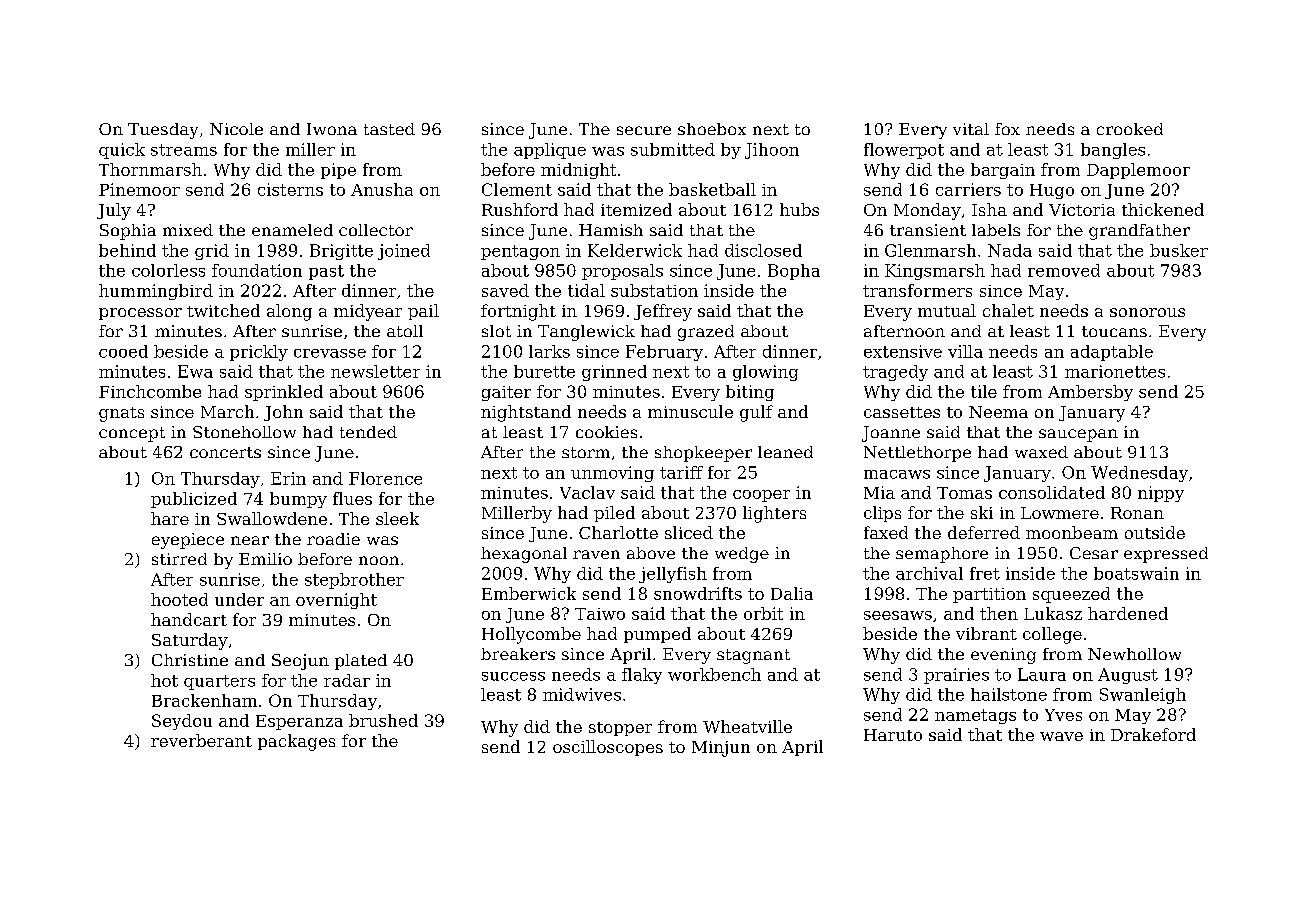 This screenshot has height=924, width=1308. I want to click on crooked, so click(1130, 129).
